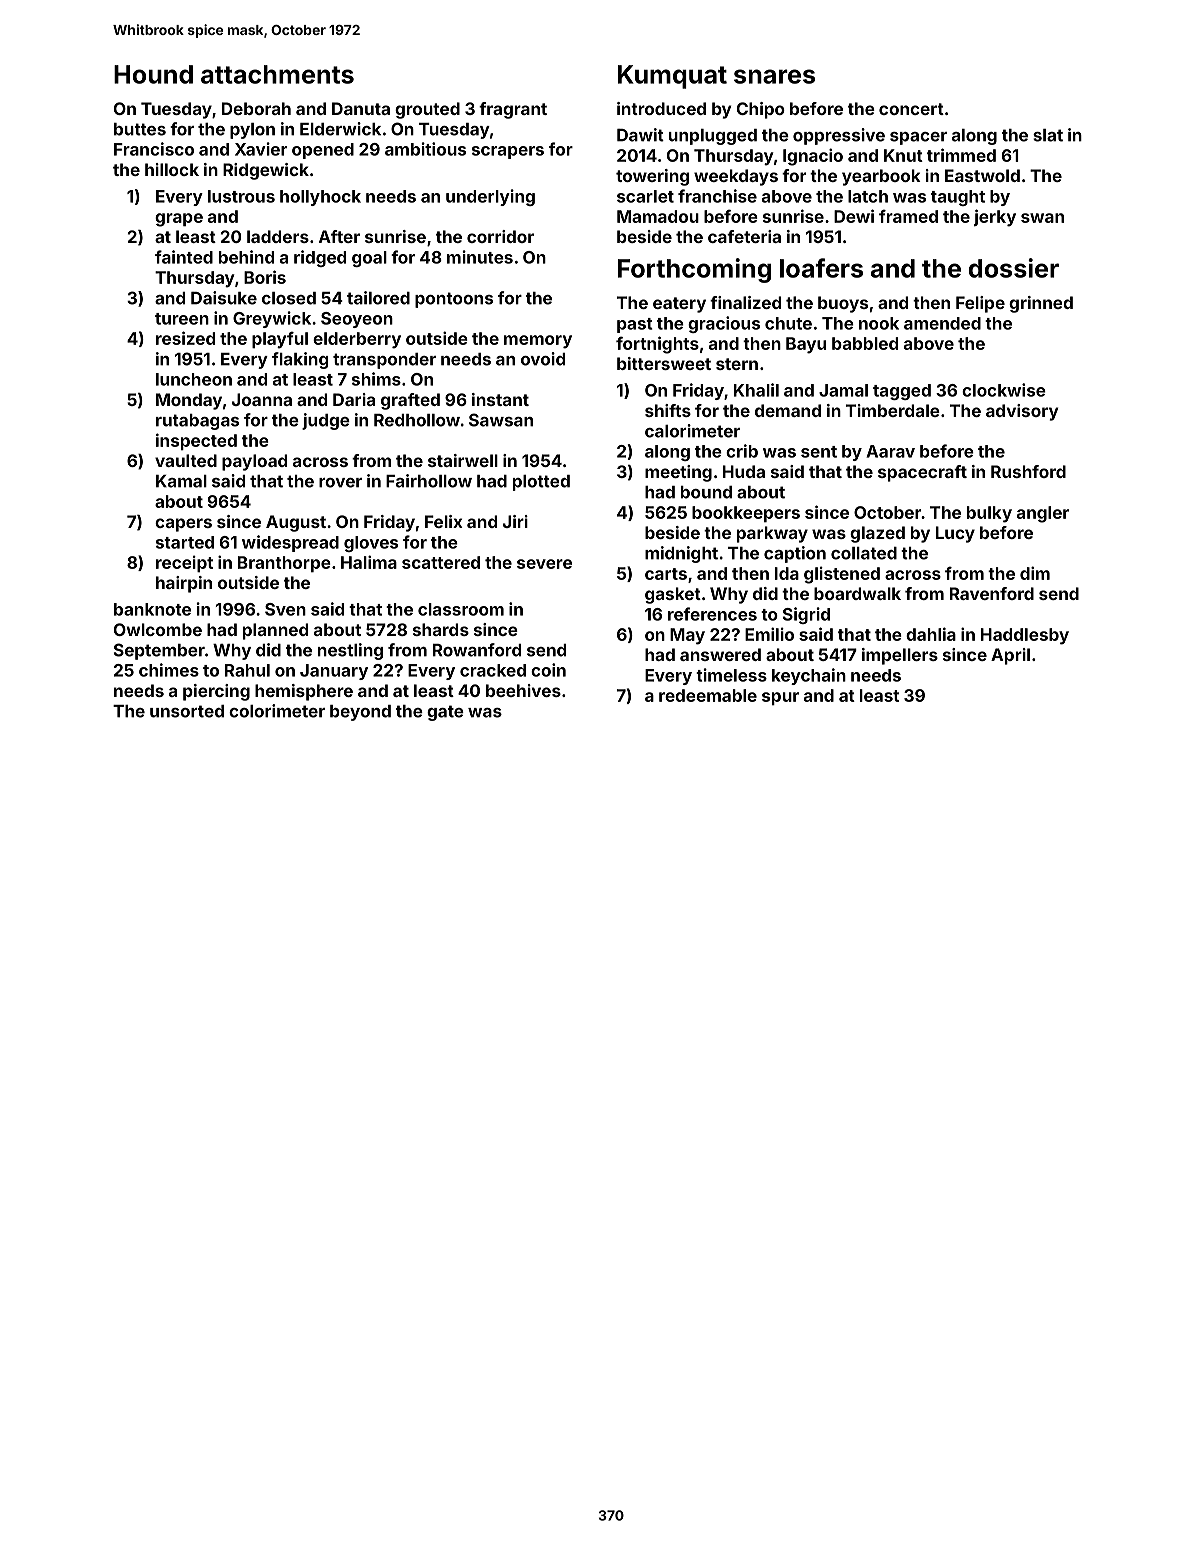 This document has width=1196, height=1548. Describe the element at coordinates (911, 109) in the document. I see `concert` at that location.
